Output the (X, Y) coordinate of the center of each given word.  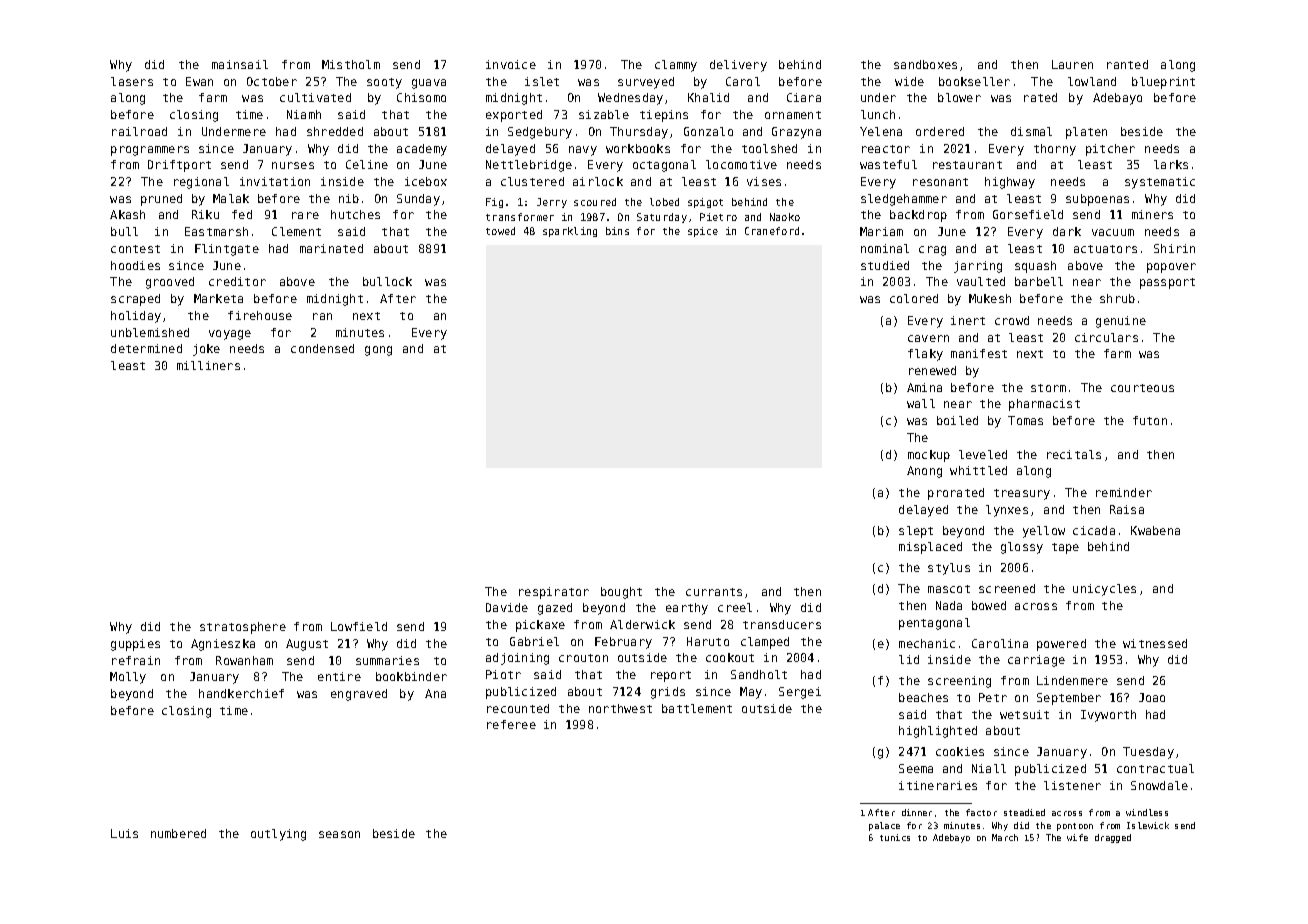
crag (932, 251)
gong (378, 351)
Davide (507, 607)
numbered (178, 833)
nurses (293, 165)
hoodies (135, 265)
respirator (554, 593)
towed (500, 231)
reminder (1124, 492)
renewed (932, 370)
